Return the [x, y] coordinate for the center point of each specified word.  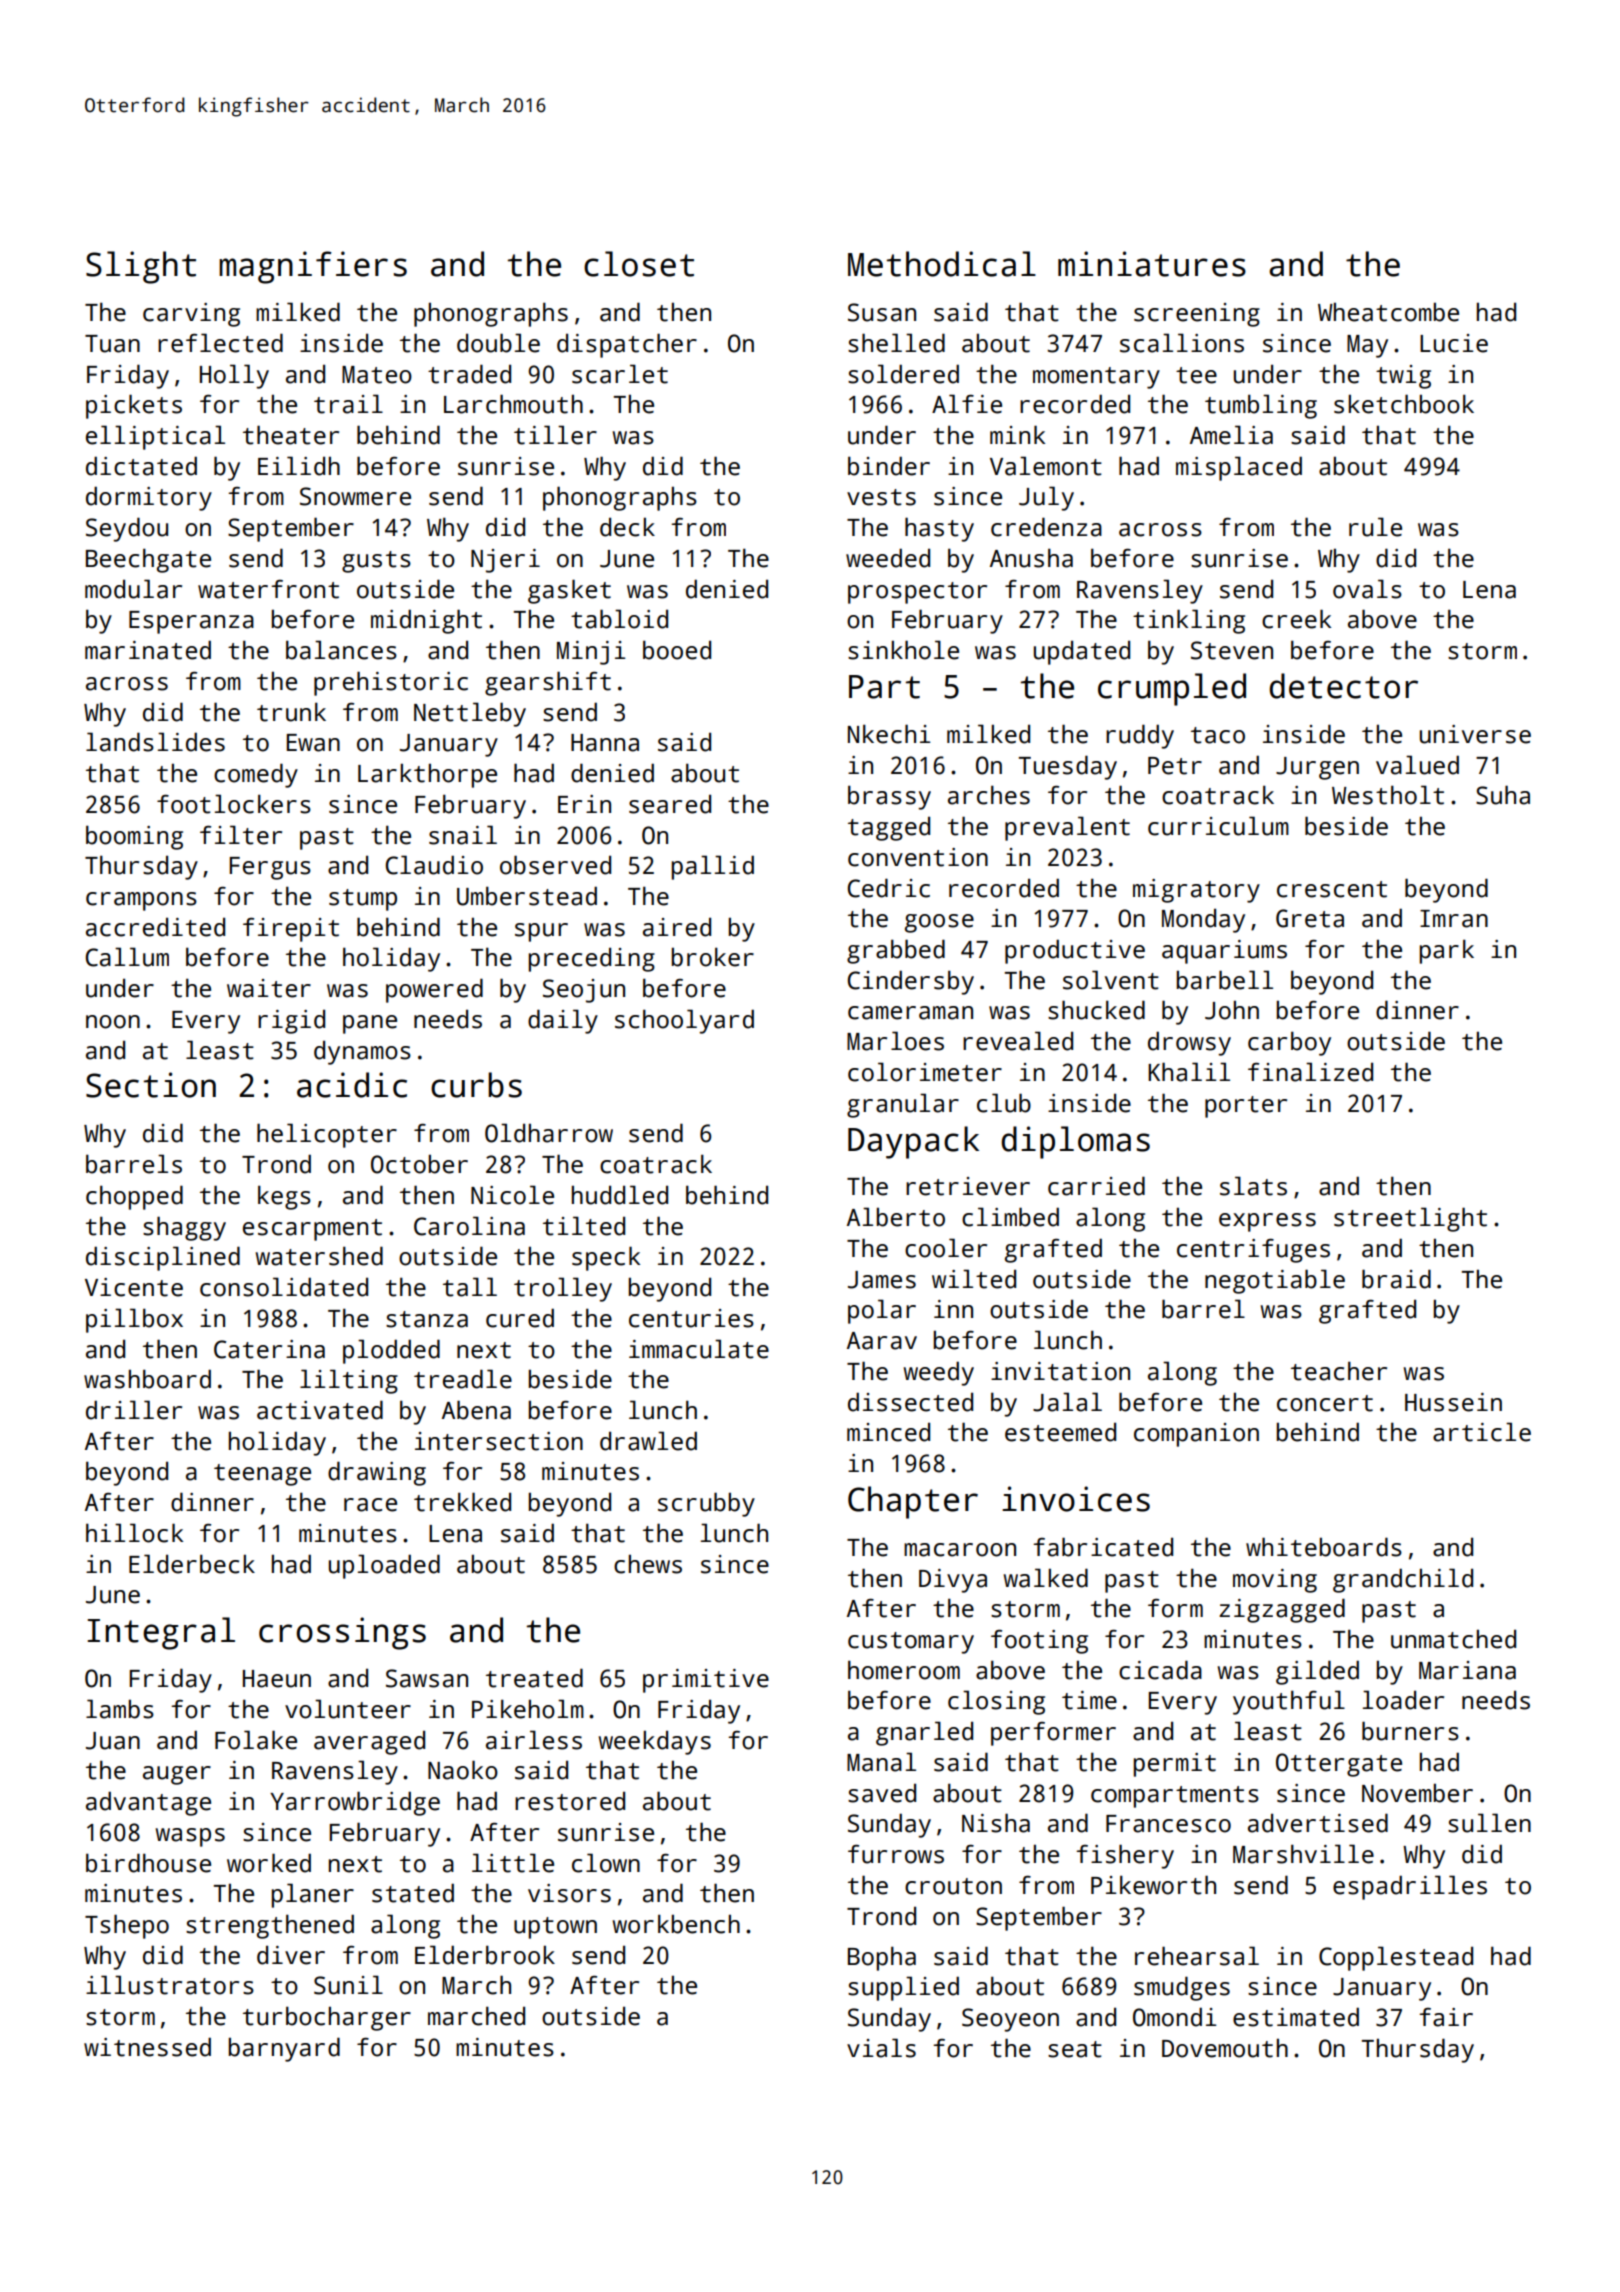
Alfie [967, 404]
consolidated [284, 1287]
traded [469, 374]
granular [903, 1105]
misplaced [1239, 468]
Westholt [1388, 795]
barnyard [284, 2049]
